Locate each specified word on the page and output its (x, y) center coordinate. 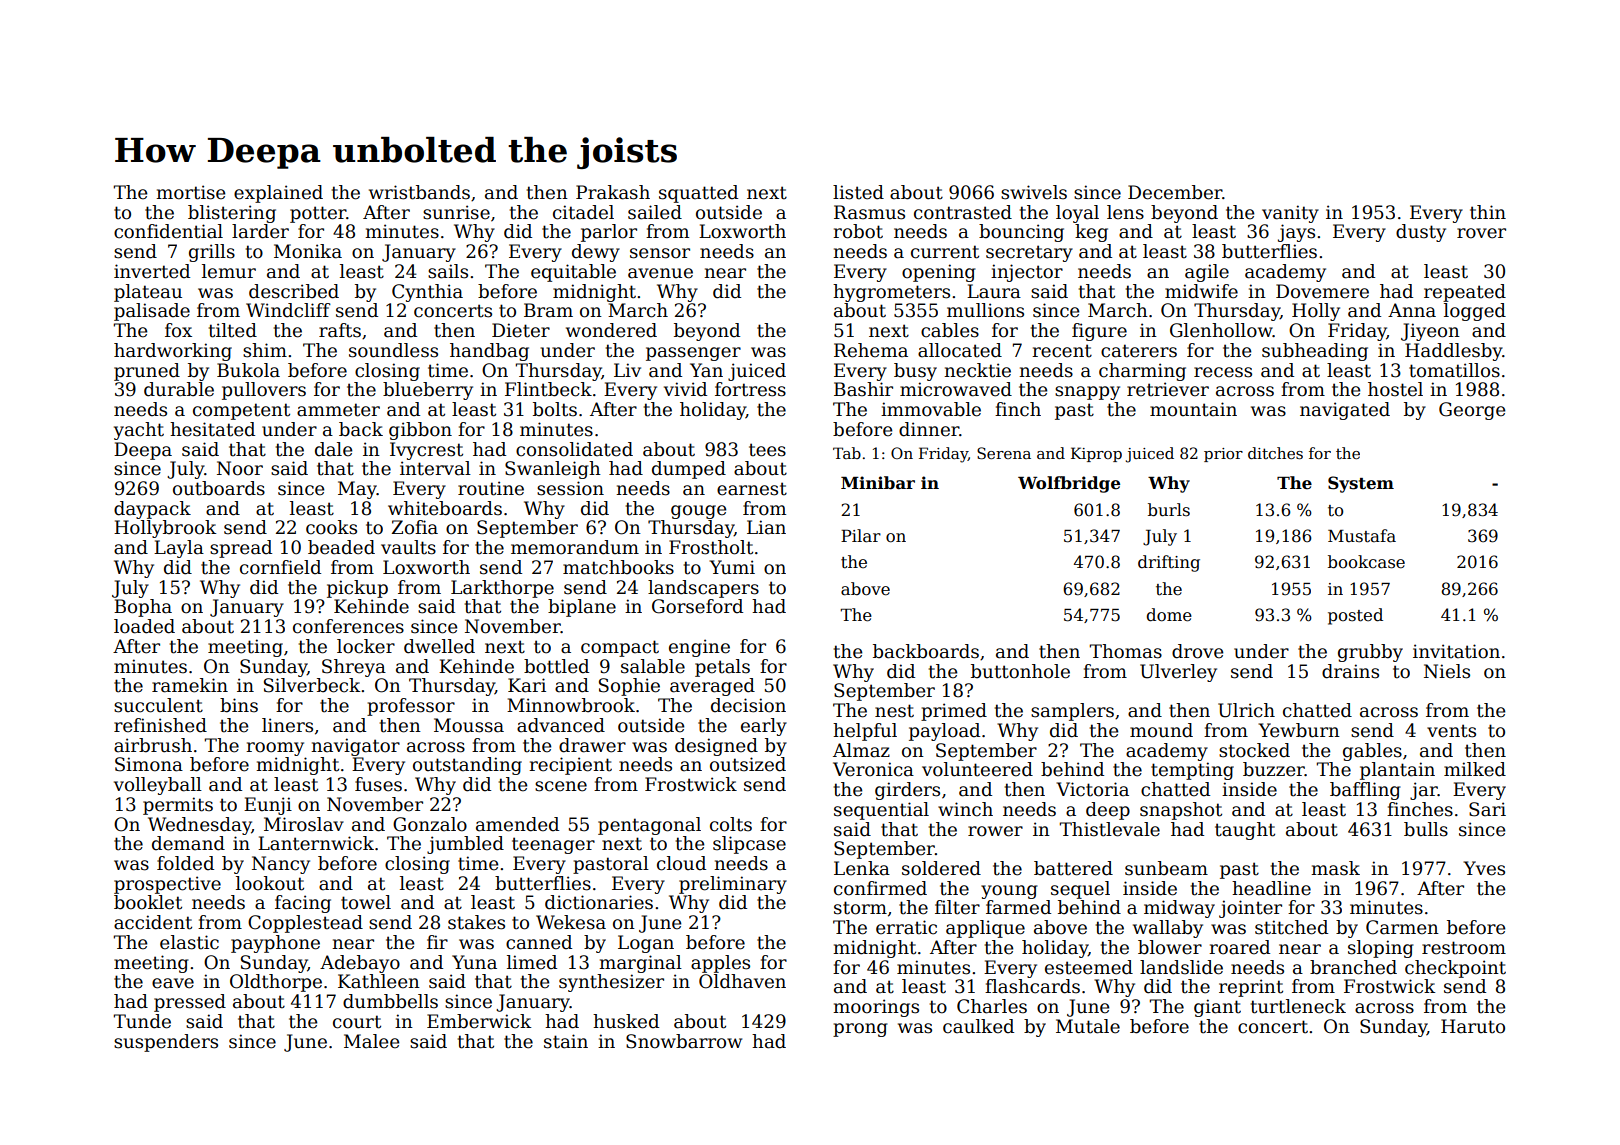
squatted (698, 194)
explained (278, 194)
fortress (750, 389)
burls (1169, 510)
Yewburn (1299, 730)
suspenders (166, 1043)
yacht (139, 431)
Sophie (629, 687)
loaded (144, 626)
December (1175, 192)
